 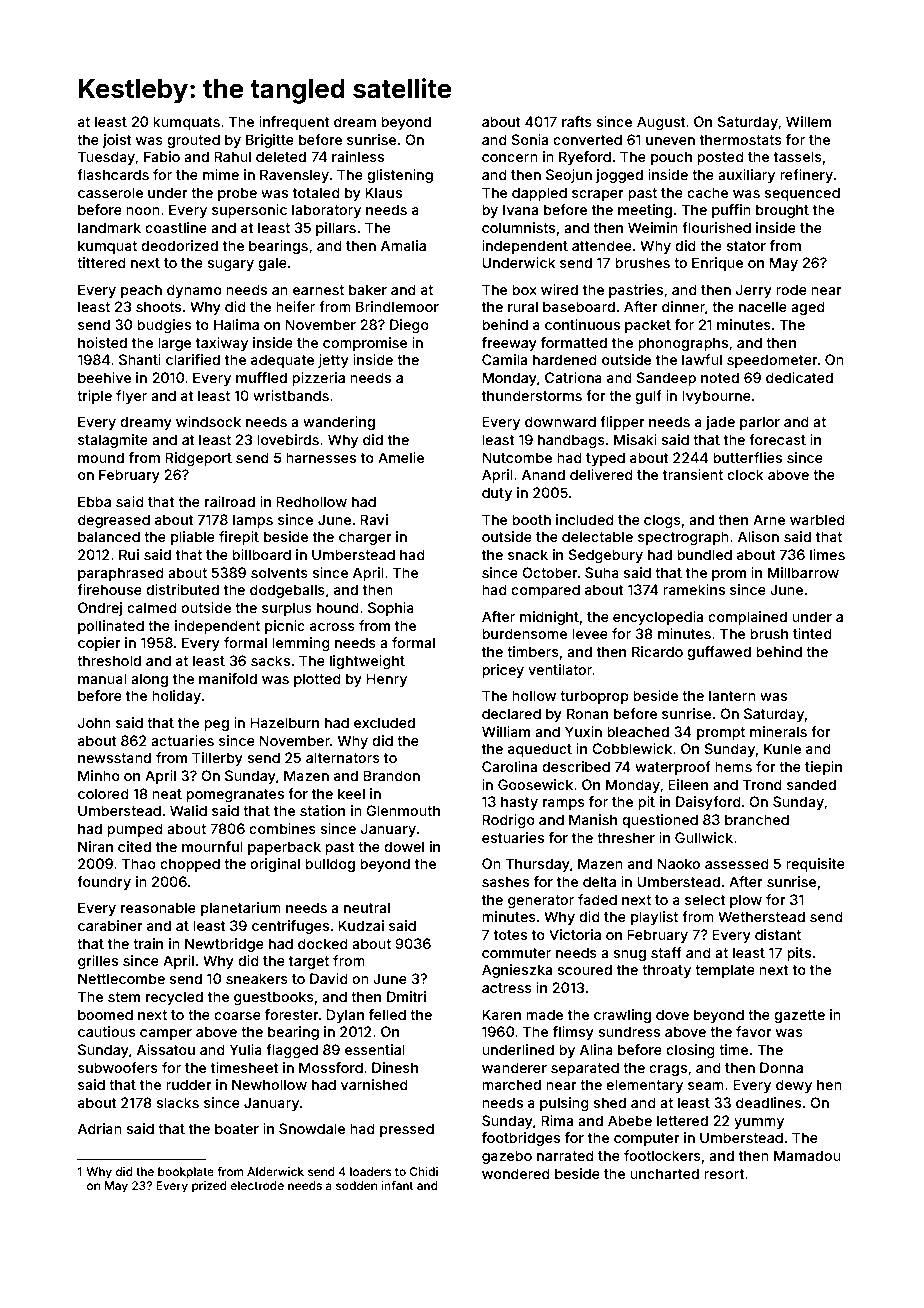 What do you see at coordinates (368, 289) in the image?
I see `baker` at bounding box center [368, 289].
